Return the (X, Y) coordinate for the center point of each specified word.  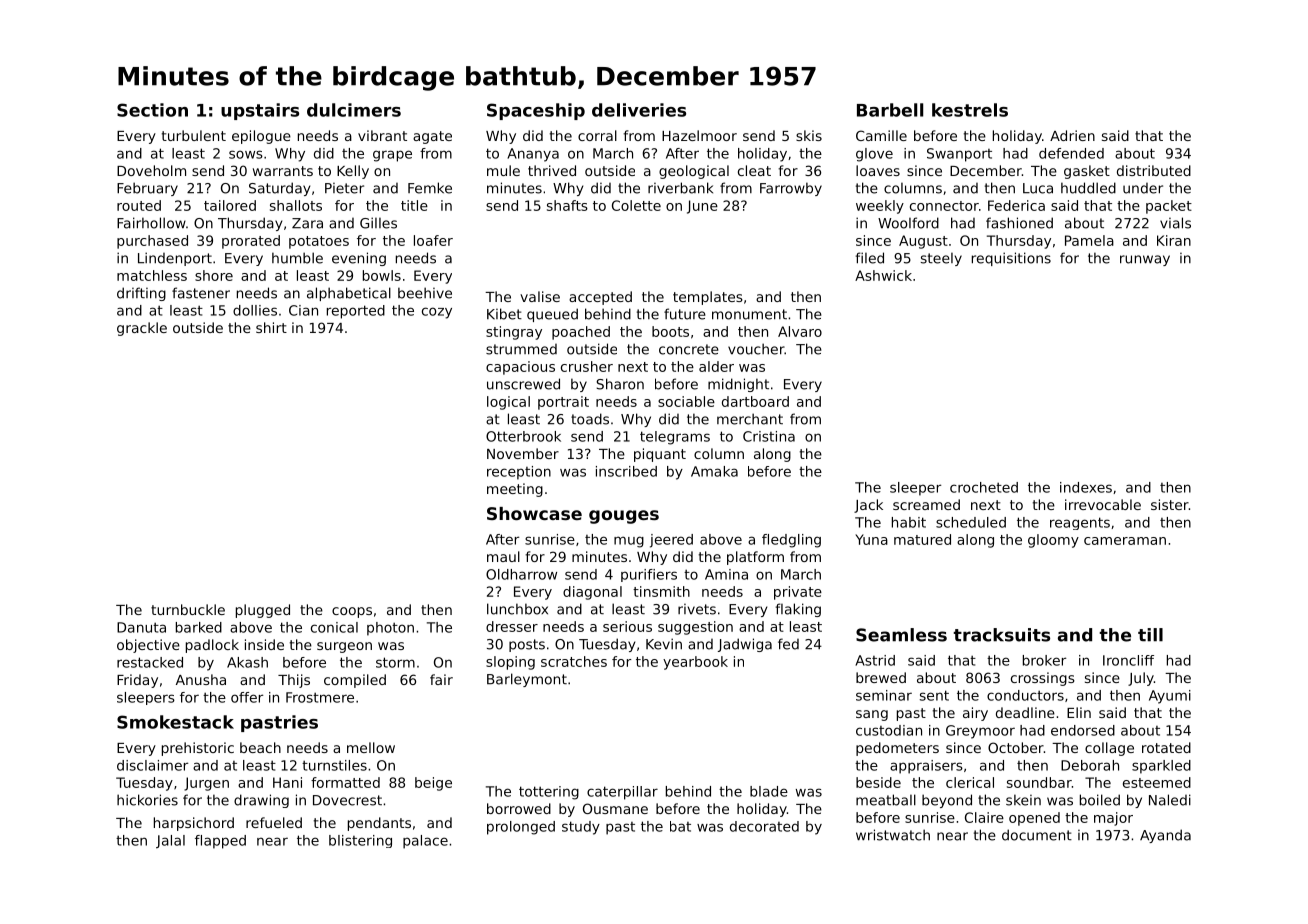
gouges (624, 517)
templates (708, 298)
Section (152, 110)
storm (395, 662)
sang (872, 715)
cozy (437, 313)
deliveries (639, 110)
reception (519, 473)
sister (1170, 504)
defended (1071, 153)
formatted (345, 782)
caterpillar (622, 793)
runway (1145, 260)
